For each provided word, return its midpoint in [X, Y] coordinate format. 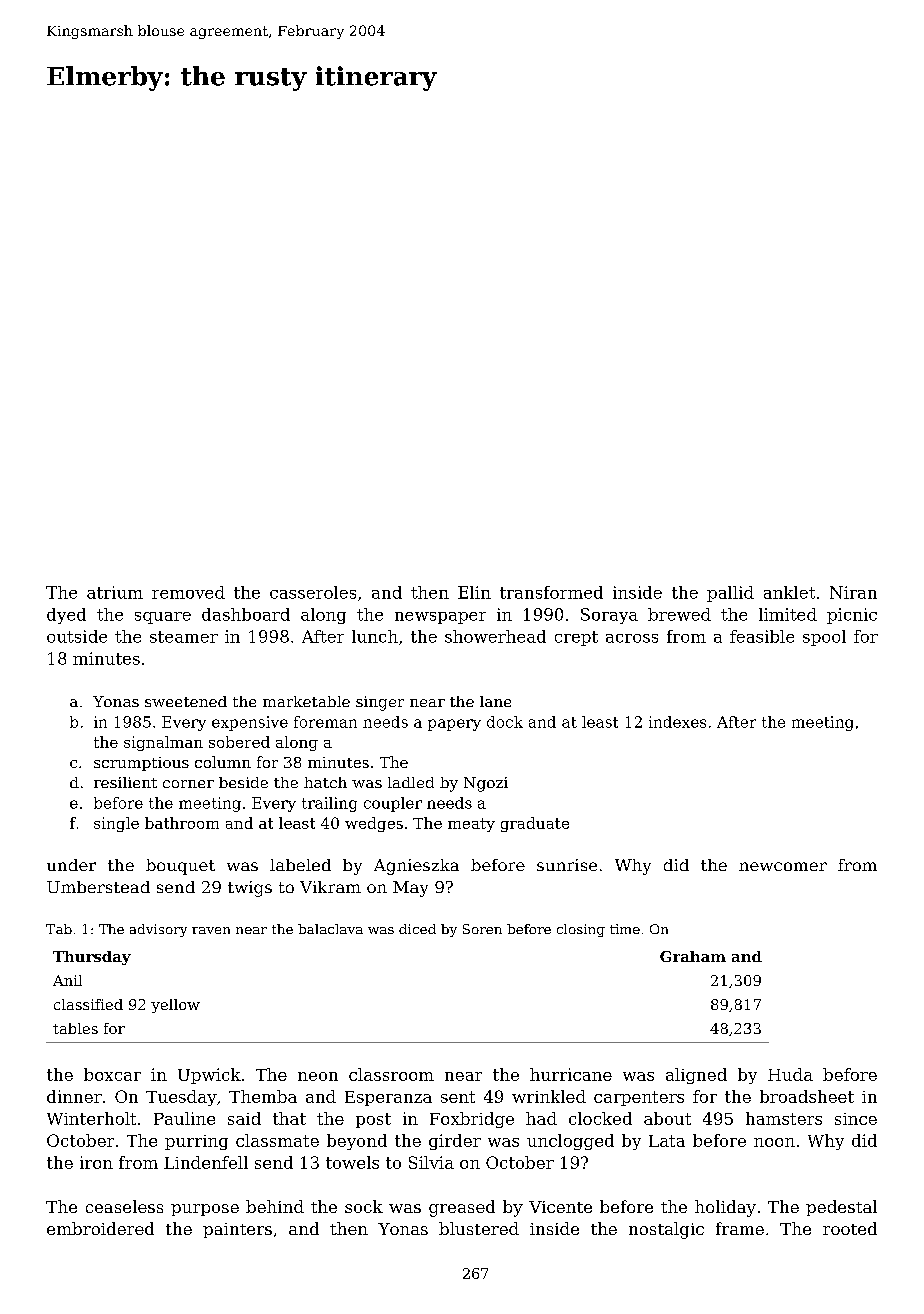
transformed [551, 592]
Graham [693, 956]
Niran [853, 592]
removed [188, 592]
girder [455, 1142]
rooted [850, 1228]
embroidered [100, 1228]
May [410, 889]
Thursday [92, 958]
